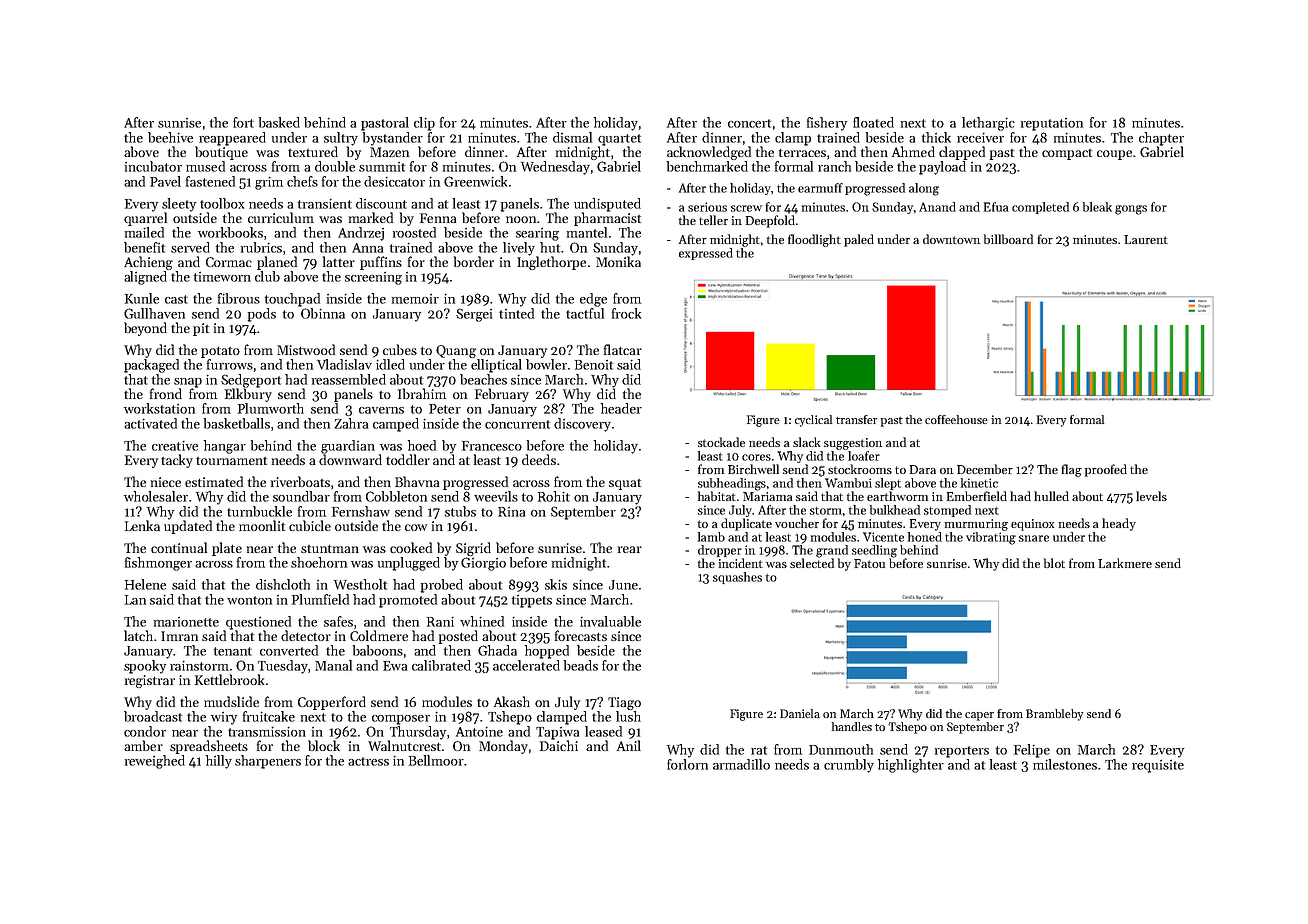 This screenshot has width=1308, height=924. What do you see at coordinates (951, 239) in the screenshot?
I see `downtown` at bounding box center [951, 239].
